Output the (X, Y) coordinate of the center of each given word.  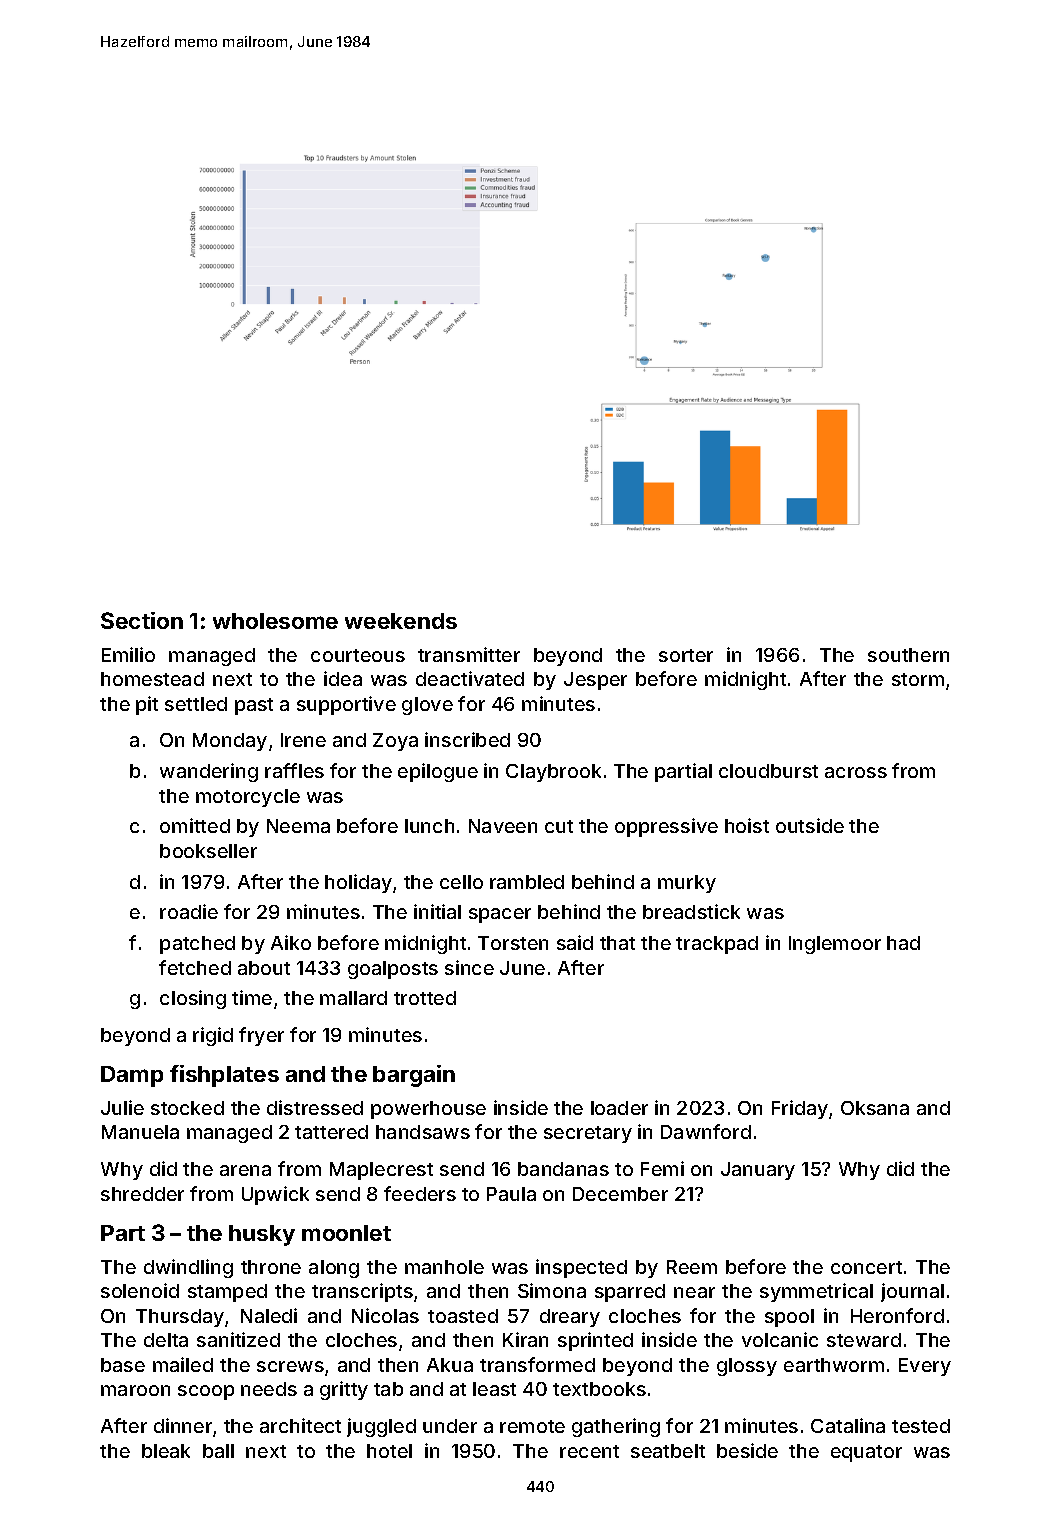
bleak (166, 1451)
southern (908, 655)
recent (589, 1451)
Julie (122, 1107)
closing (193, 999)
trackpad (717, 945)
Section (142, 620)
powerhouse (428, 1110)
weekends (401, 621)
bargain (414, 1076)
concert (866, 1267)
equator (866, 1453)
